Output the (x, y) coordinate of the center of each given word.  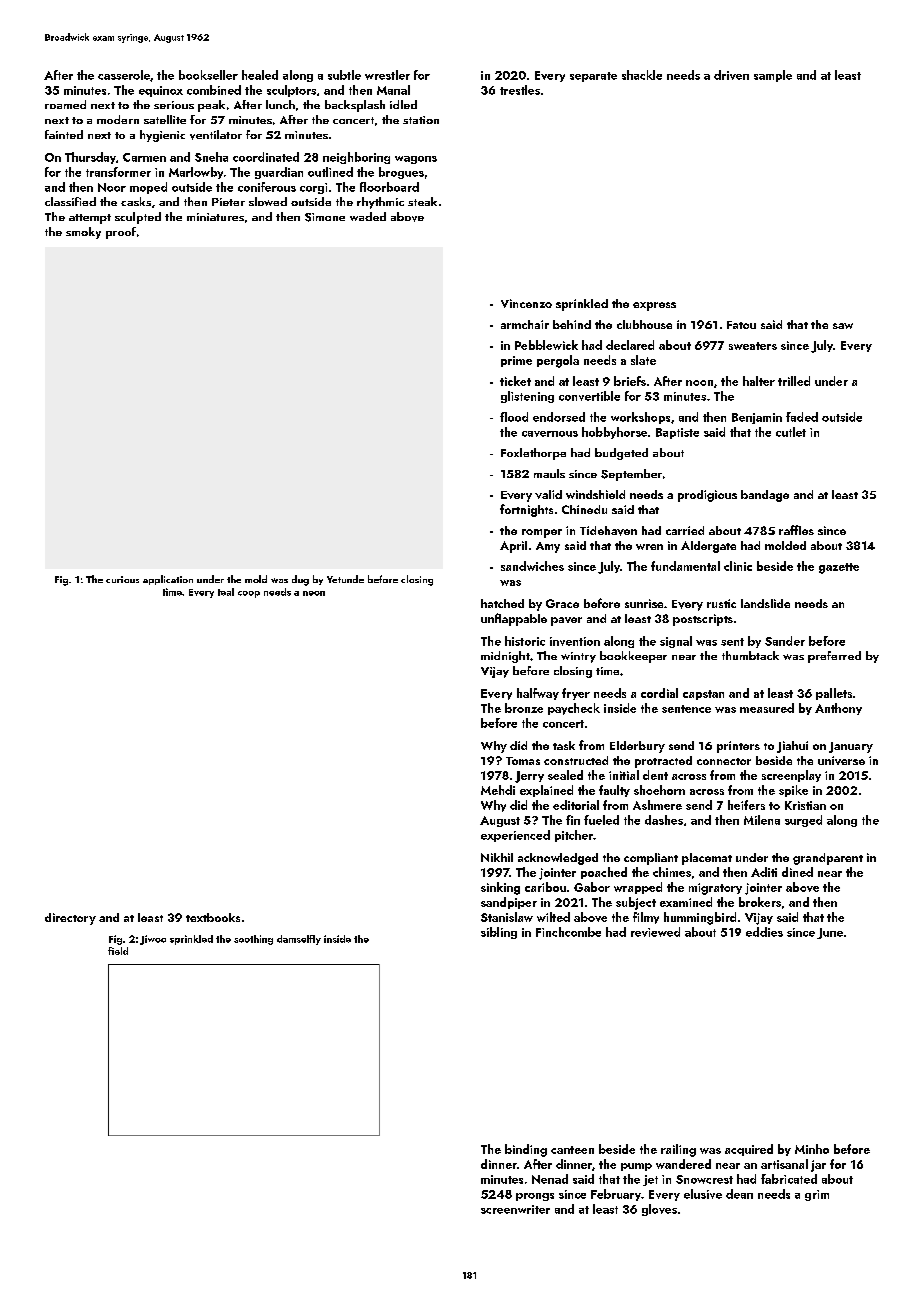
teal (226, 592)
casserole (124, 75)
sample (773, 76)
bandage (765, 496)
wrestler (387, 75)
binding (526, 1150)
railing (678, 1150)
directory (70, 919)
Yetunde (345, 579)
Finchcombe (568, 932)
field (118, 951)
